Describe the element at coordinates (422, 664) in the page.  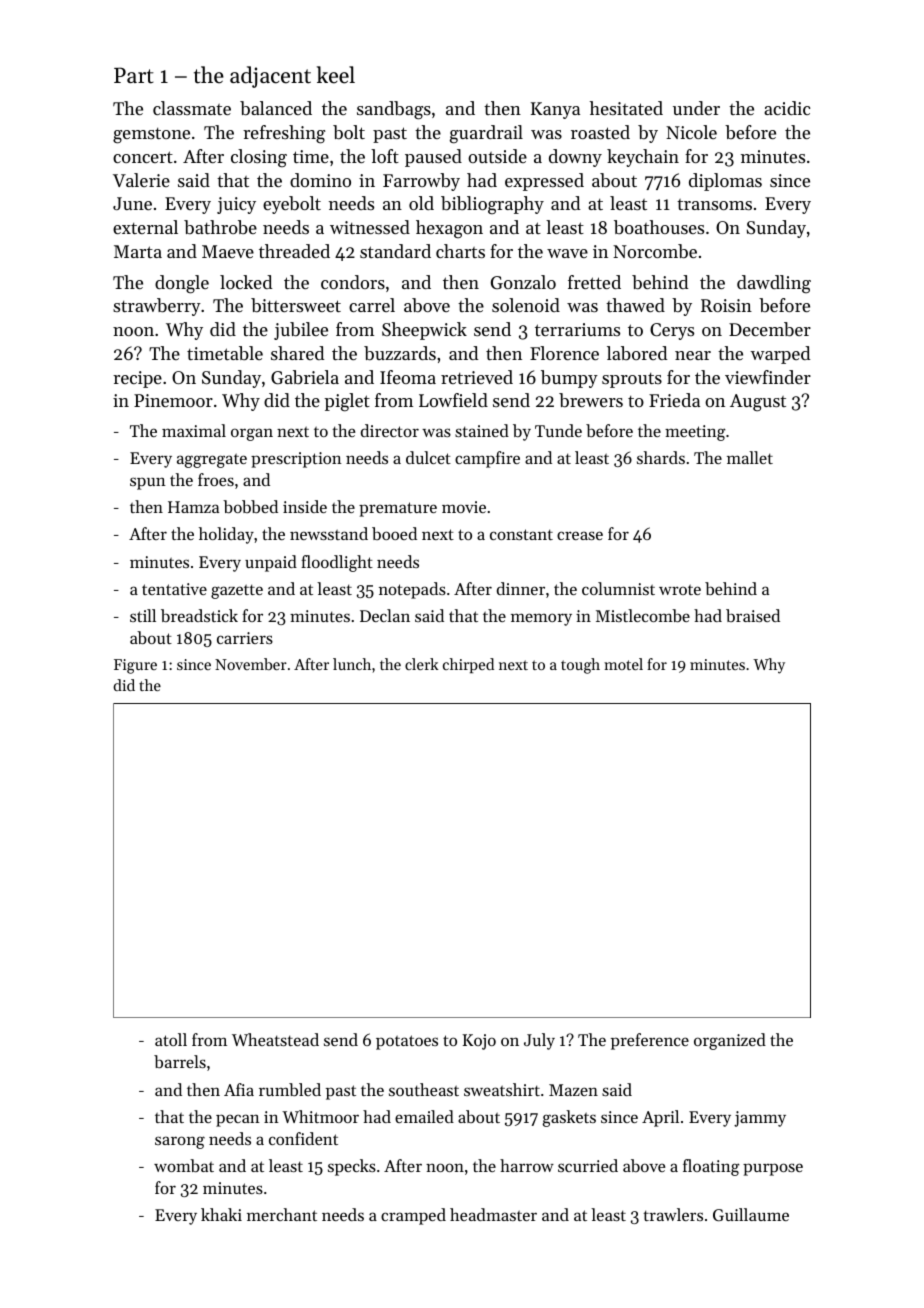
I see `clerk` at that location.
